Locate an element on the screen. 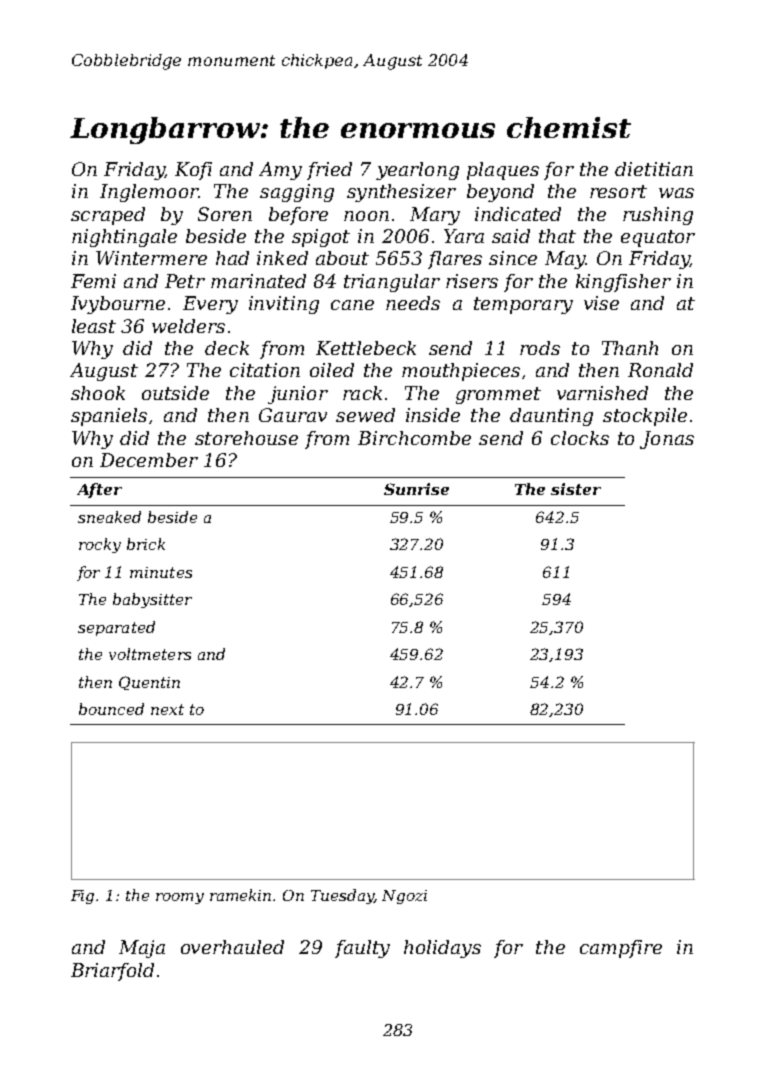  storehouse is located at coordinates (246, 438).
